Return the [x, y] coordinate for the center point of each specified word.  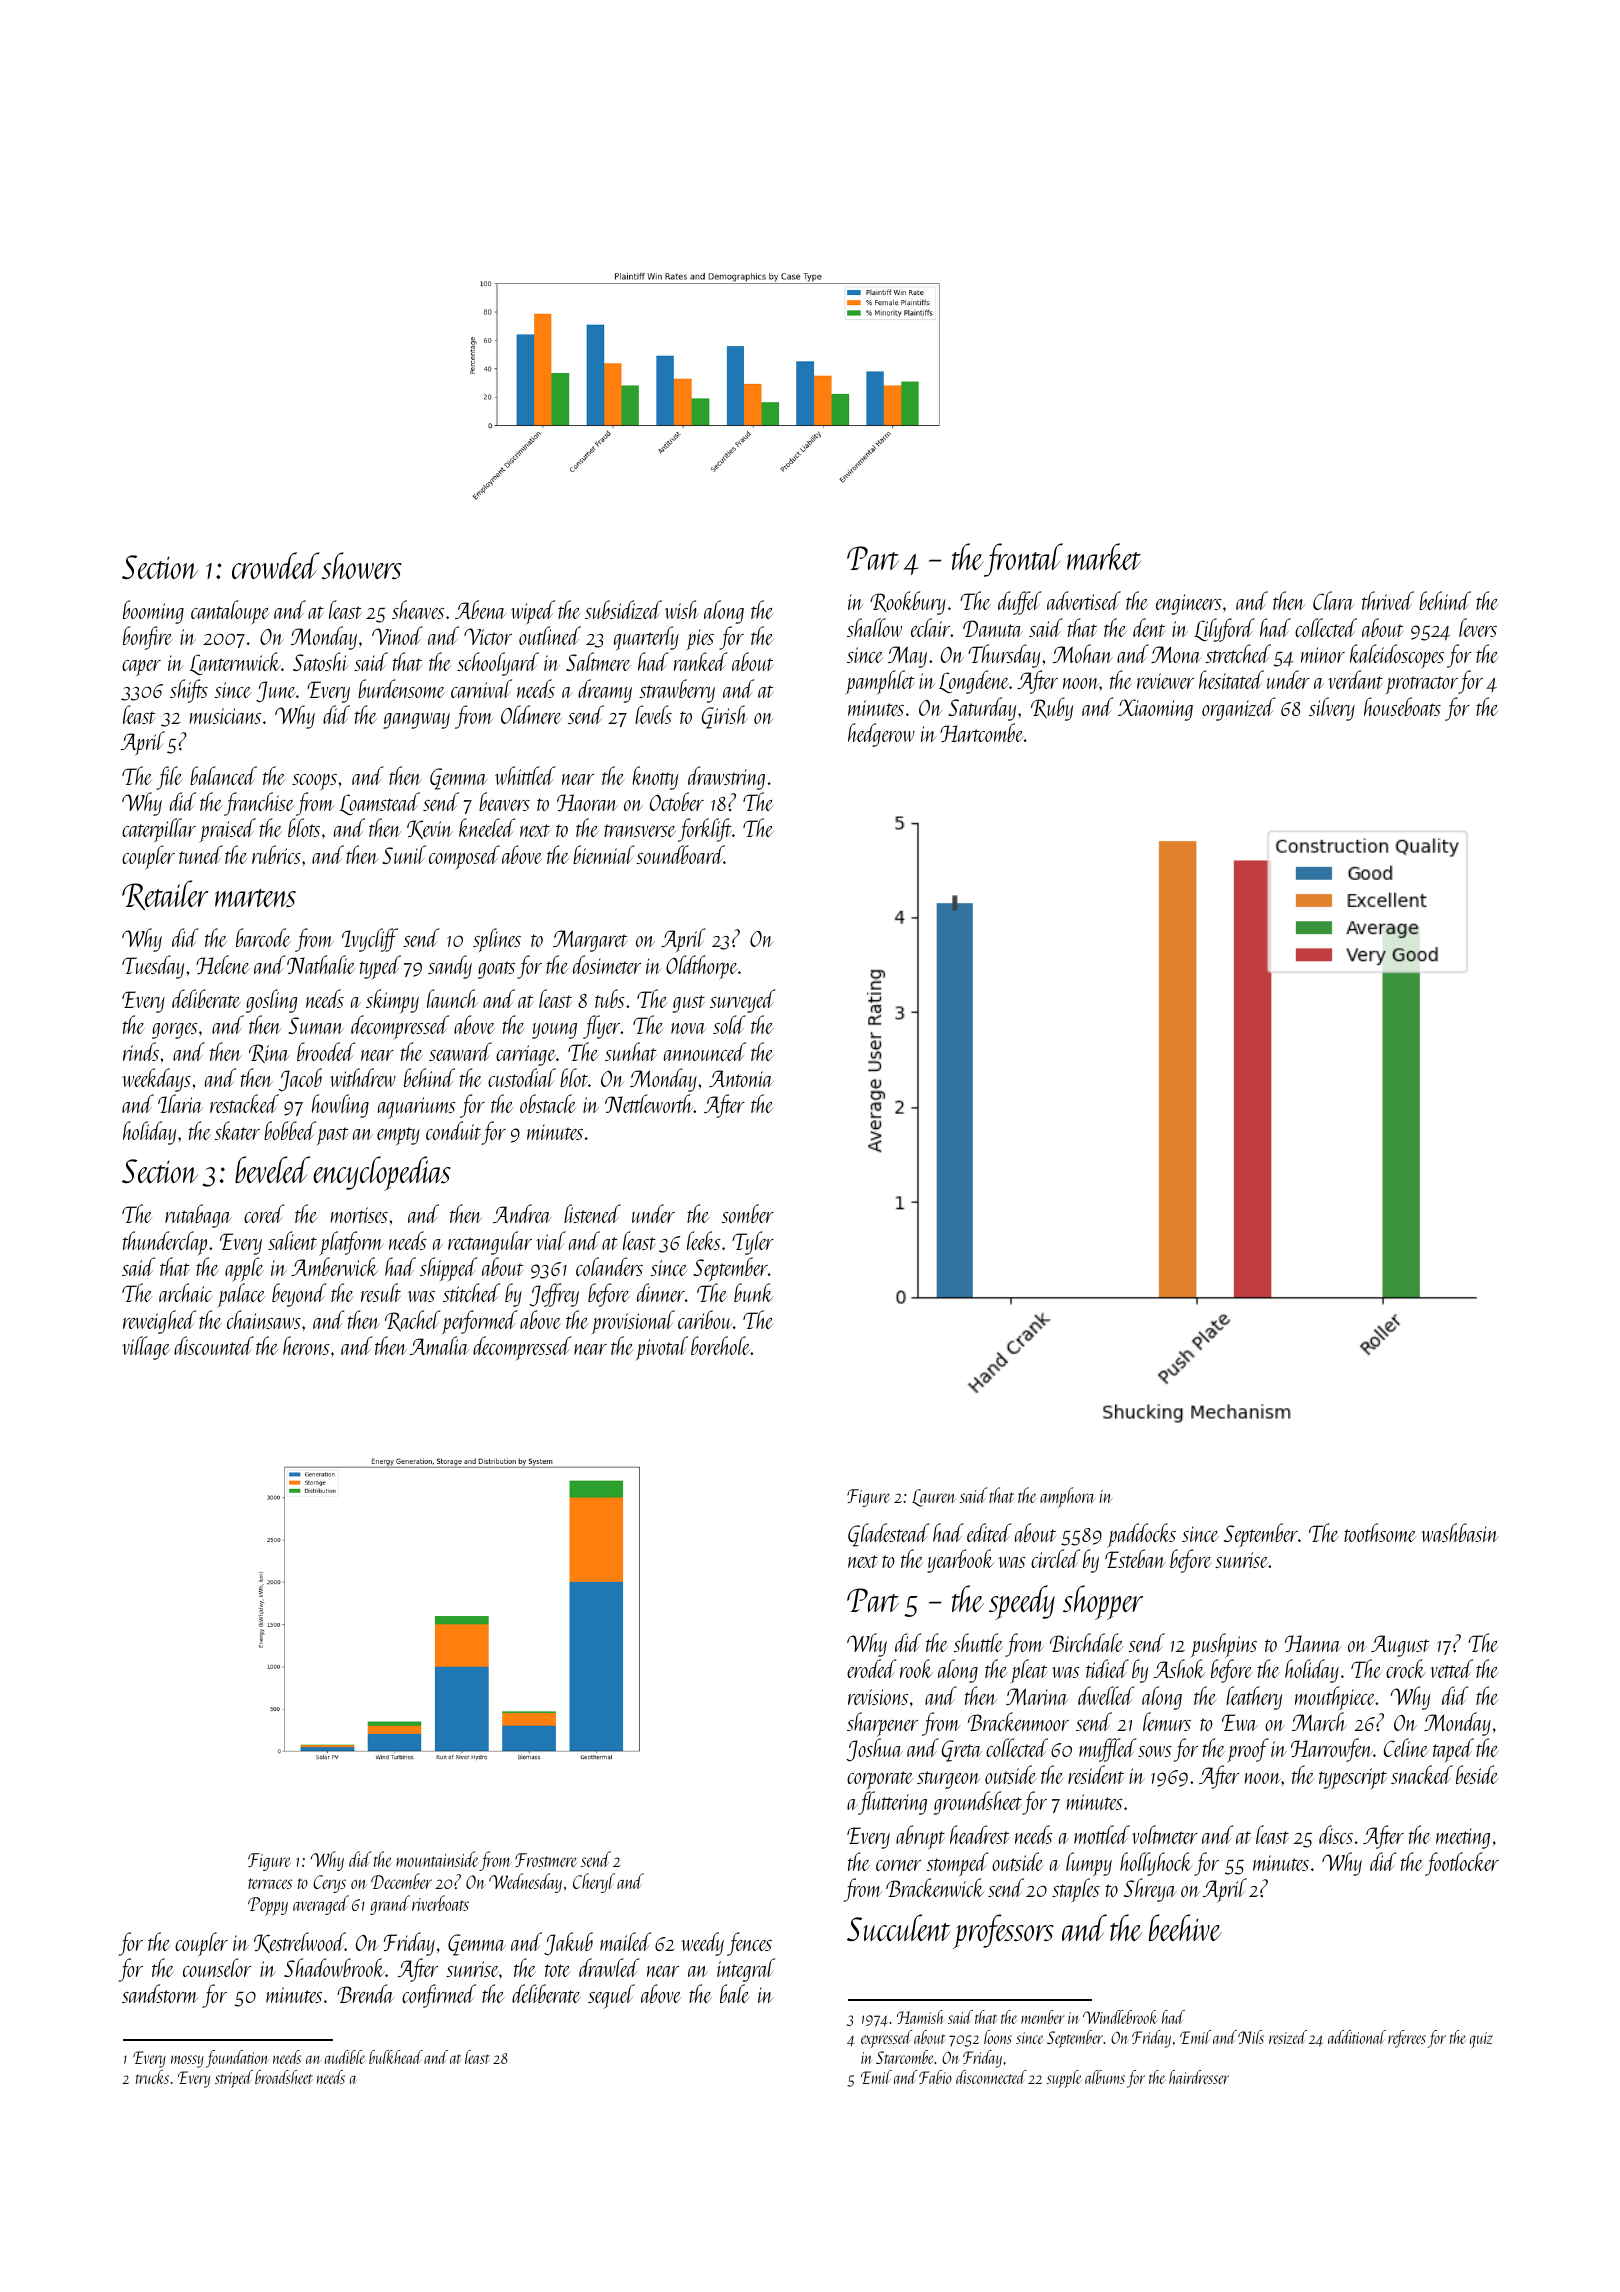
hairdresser [1199, 2077]
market [1104, 556]
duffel [1020, 603]
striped [234, 2079]
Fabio [935, 2077]
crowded [276, 565]
